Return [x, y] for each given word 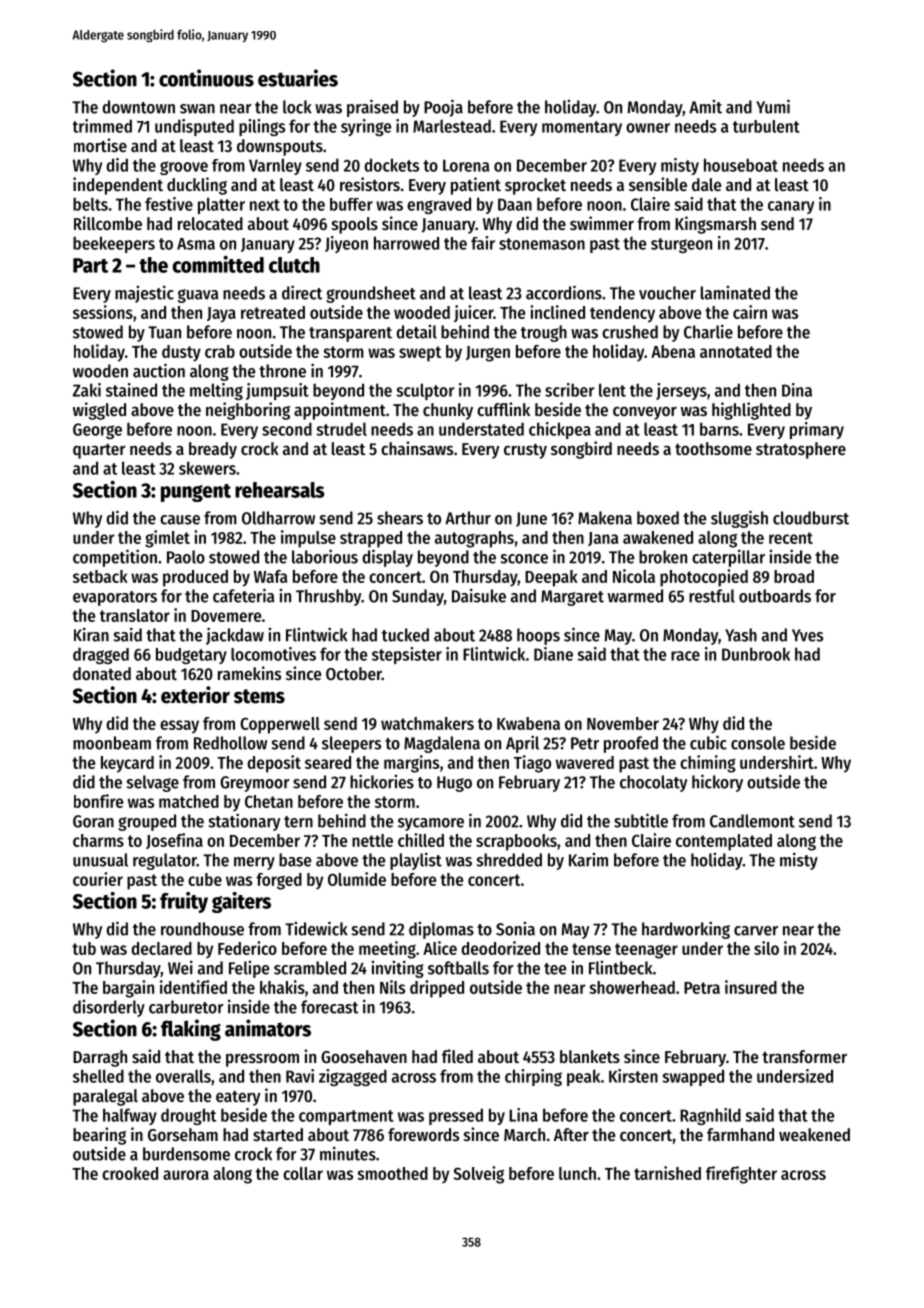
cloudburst [811, 518]
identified [193, 987]
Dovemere [226, 616]
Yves [807, 635]
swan [197, 109]
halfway [130, 1116]
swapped [693, 1077]
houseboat [741, 165]
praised [372, 108]
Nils [392, 987]
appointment [340, 411]
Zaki [87, 390]
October [354, 673]
